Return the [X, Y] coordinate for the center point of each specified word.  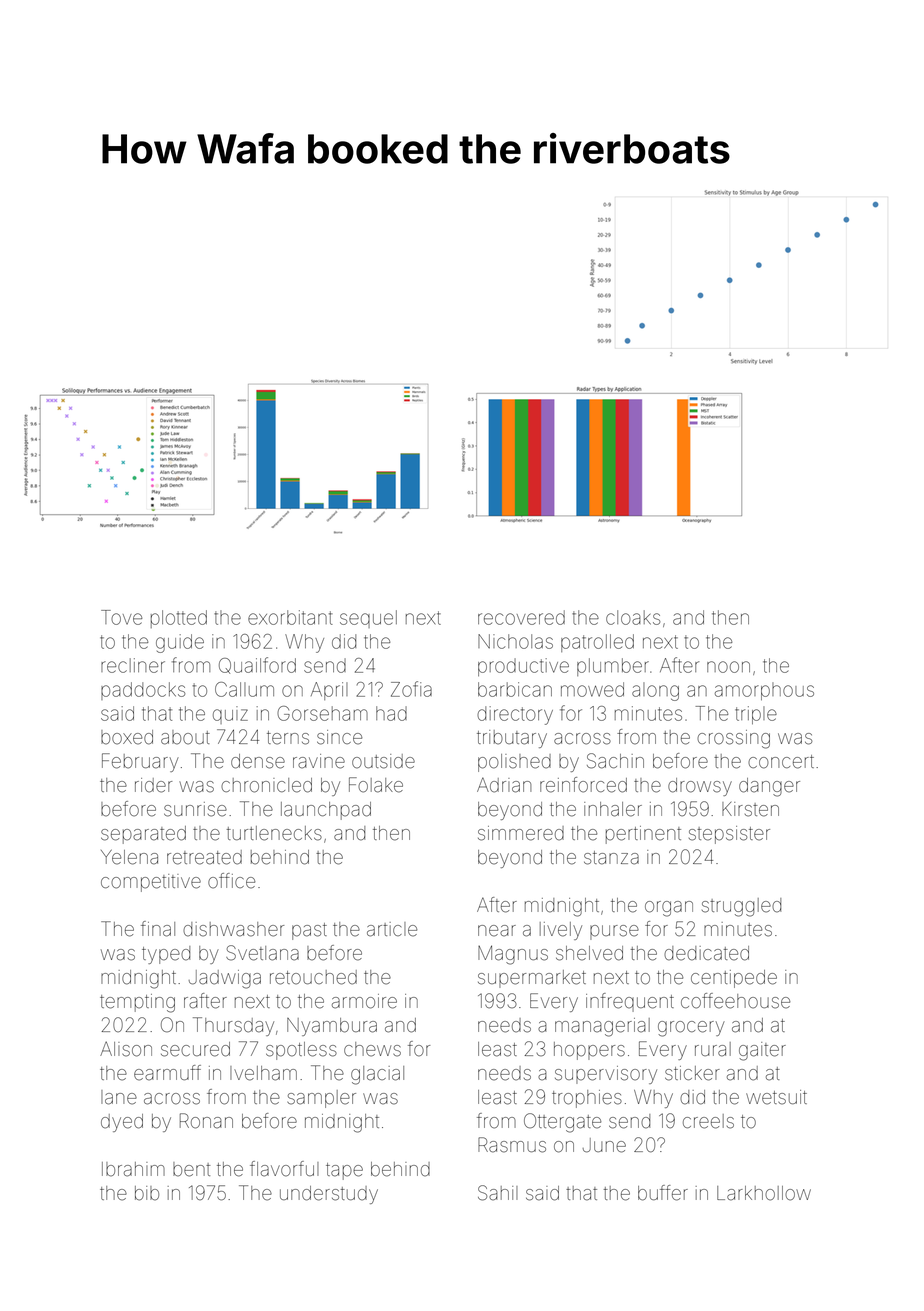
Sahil [498, 1193]
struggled [741, 907]
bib [147, 1193]
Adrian [504, 785]
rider [153, 785]
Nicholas [515, 641]
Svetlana [262, 953]
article [392, 929]
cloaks [633, 617]
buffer [663, 1193]
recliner [133, 665]
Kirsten [750, 809]
